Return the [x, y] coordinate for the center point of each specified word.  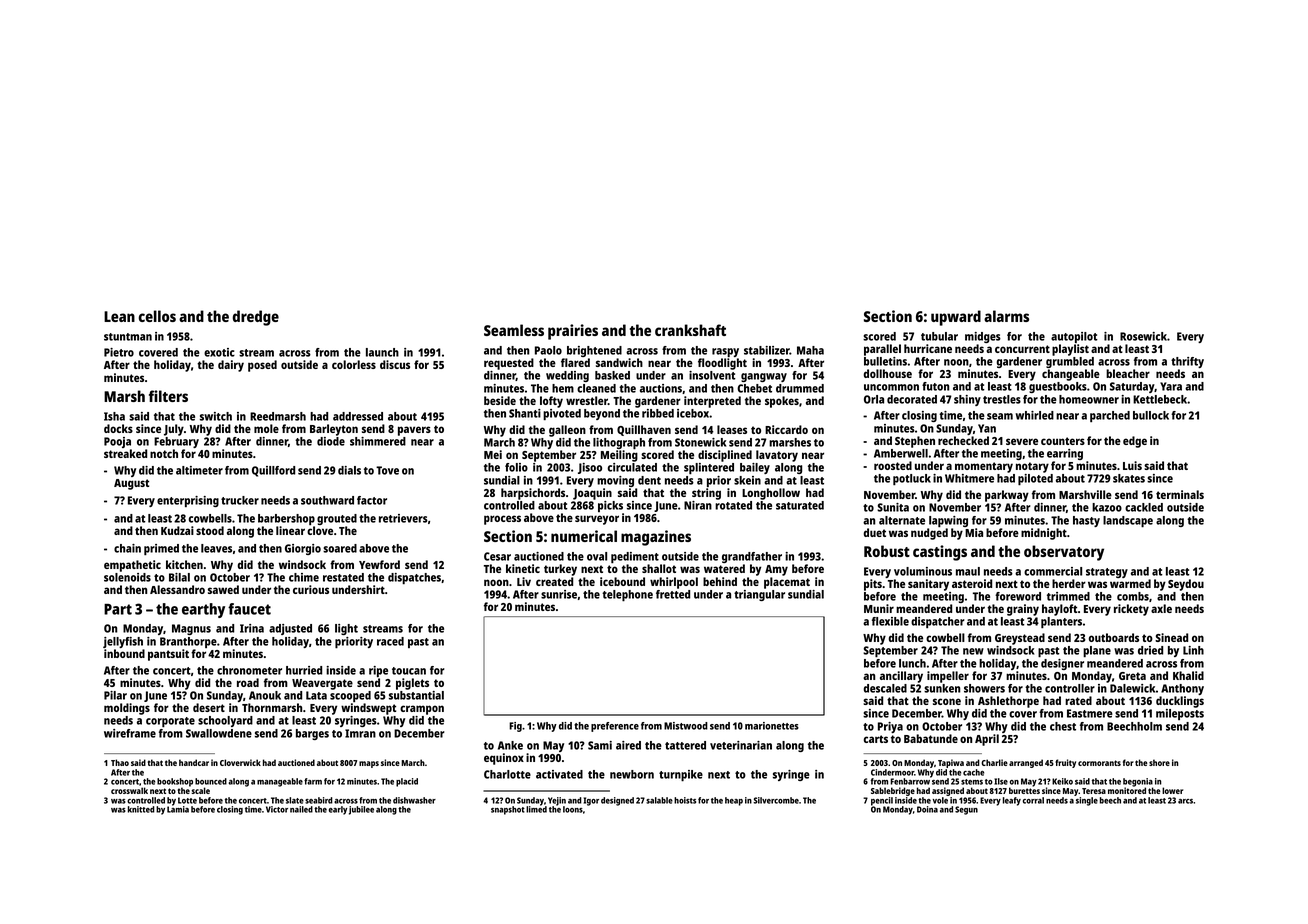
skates [1129, 478]
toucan [409, 671]
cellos [157, 316]
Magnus [191, 629]
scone [947, 701]
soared [340, 548]
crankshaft [690, 330]
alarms [1006, 316]
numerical [584, 536]
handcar [194, 762]
